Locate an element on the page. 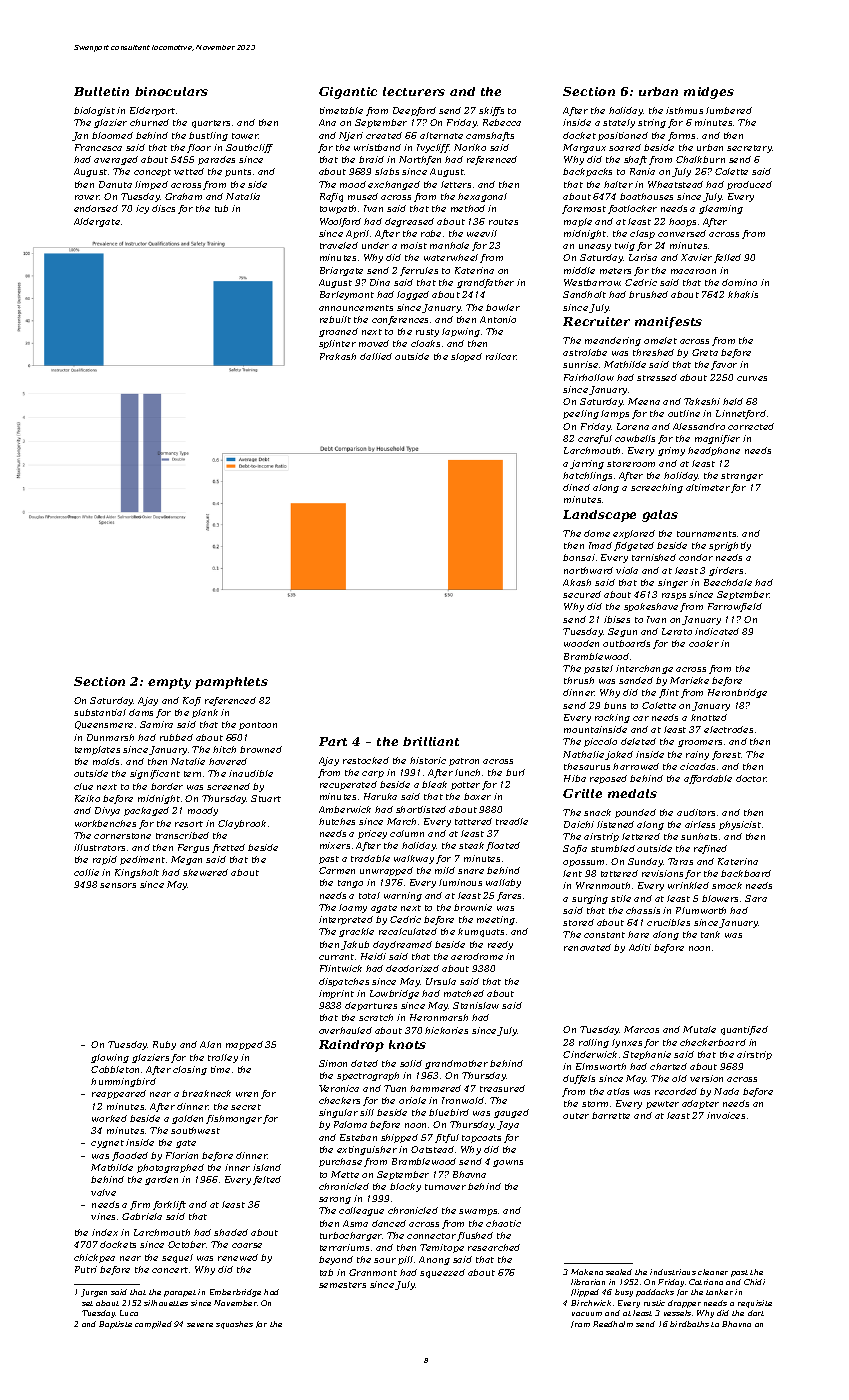  lecturers is located at coordinates (414, 91).
